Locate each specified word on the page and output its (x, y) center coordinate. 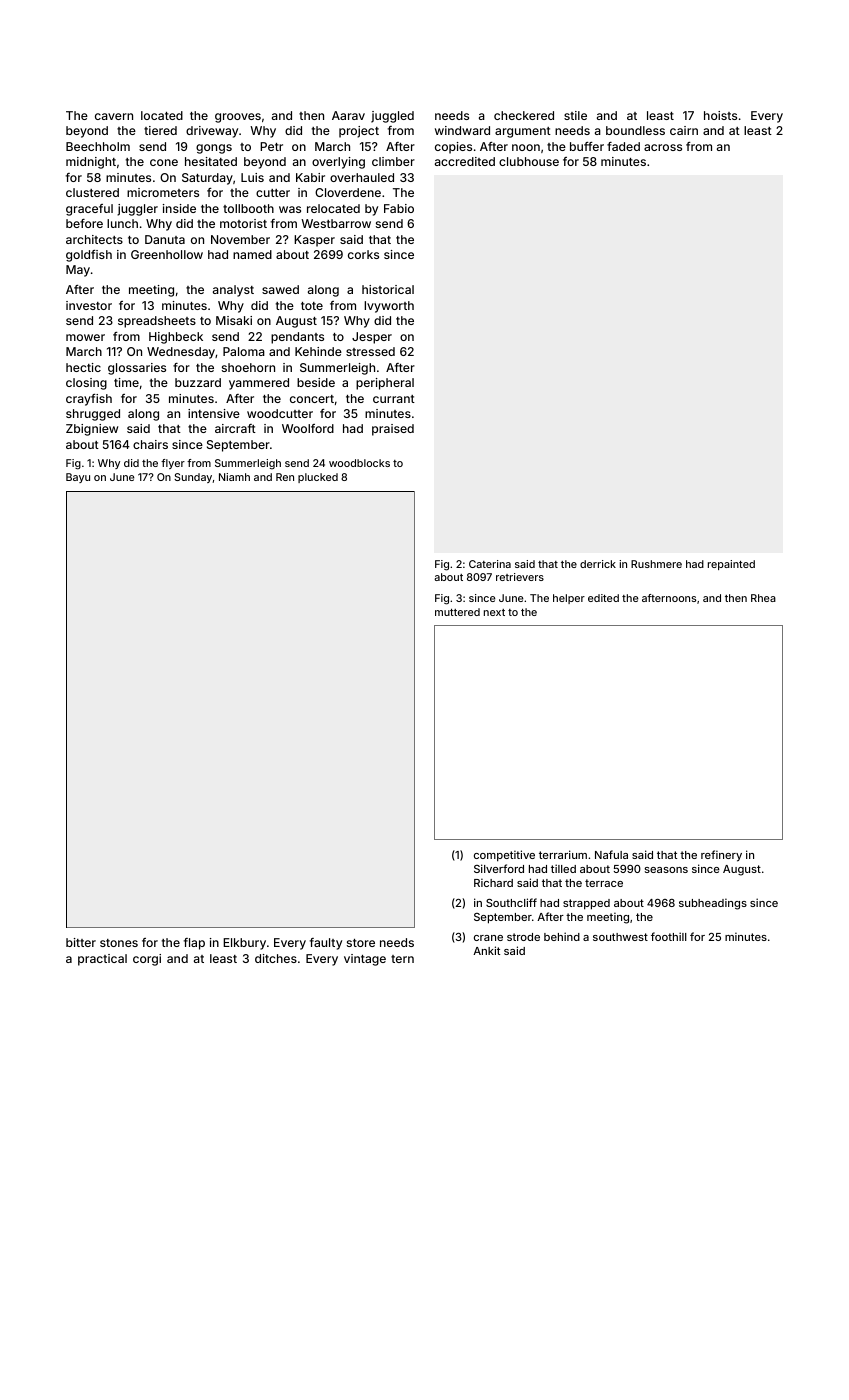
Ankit (486, 950)
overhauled (362, 177)
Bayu (78, 478)
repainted (731, 565)
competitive (504, 856)
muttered (457, 612)
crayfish (89, 400)
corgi (147, 960)
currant (394, 399)
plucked (318, 478)
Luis (252, 177)
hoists (720, 115)
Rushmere (656, 564)
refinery (721, 856)
